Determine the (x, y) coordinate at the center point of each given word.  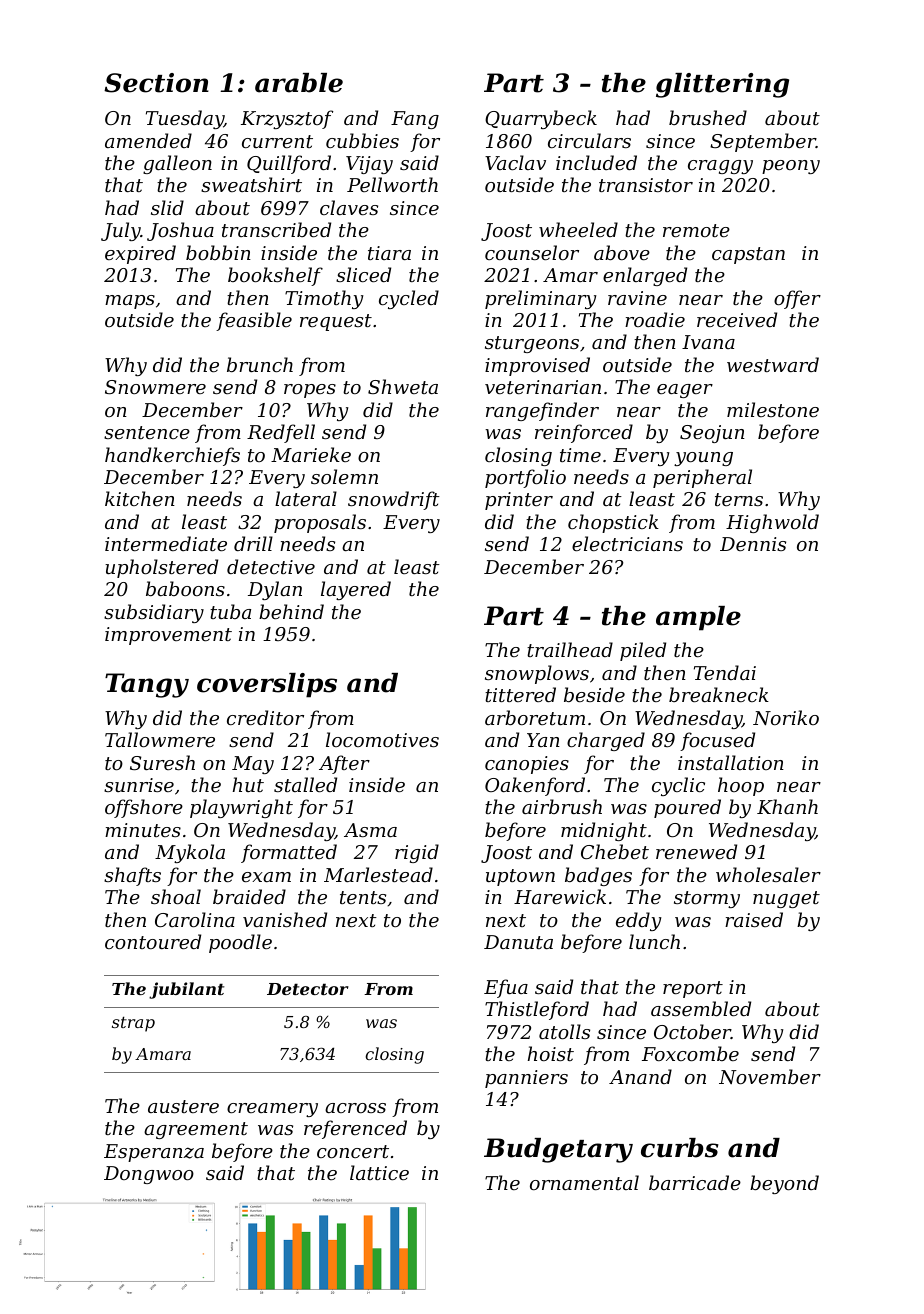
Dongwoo (149, 1175)
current (277, 141)
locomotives (382, 739)
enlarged (645, 276)
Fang (415, 120)
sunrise (139, 785)
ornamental (584, 1182)
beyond (784, 1184)
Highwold (772, 523)
